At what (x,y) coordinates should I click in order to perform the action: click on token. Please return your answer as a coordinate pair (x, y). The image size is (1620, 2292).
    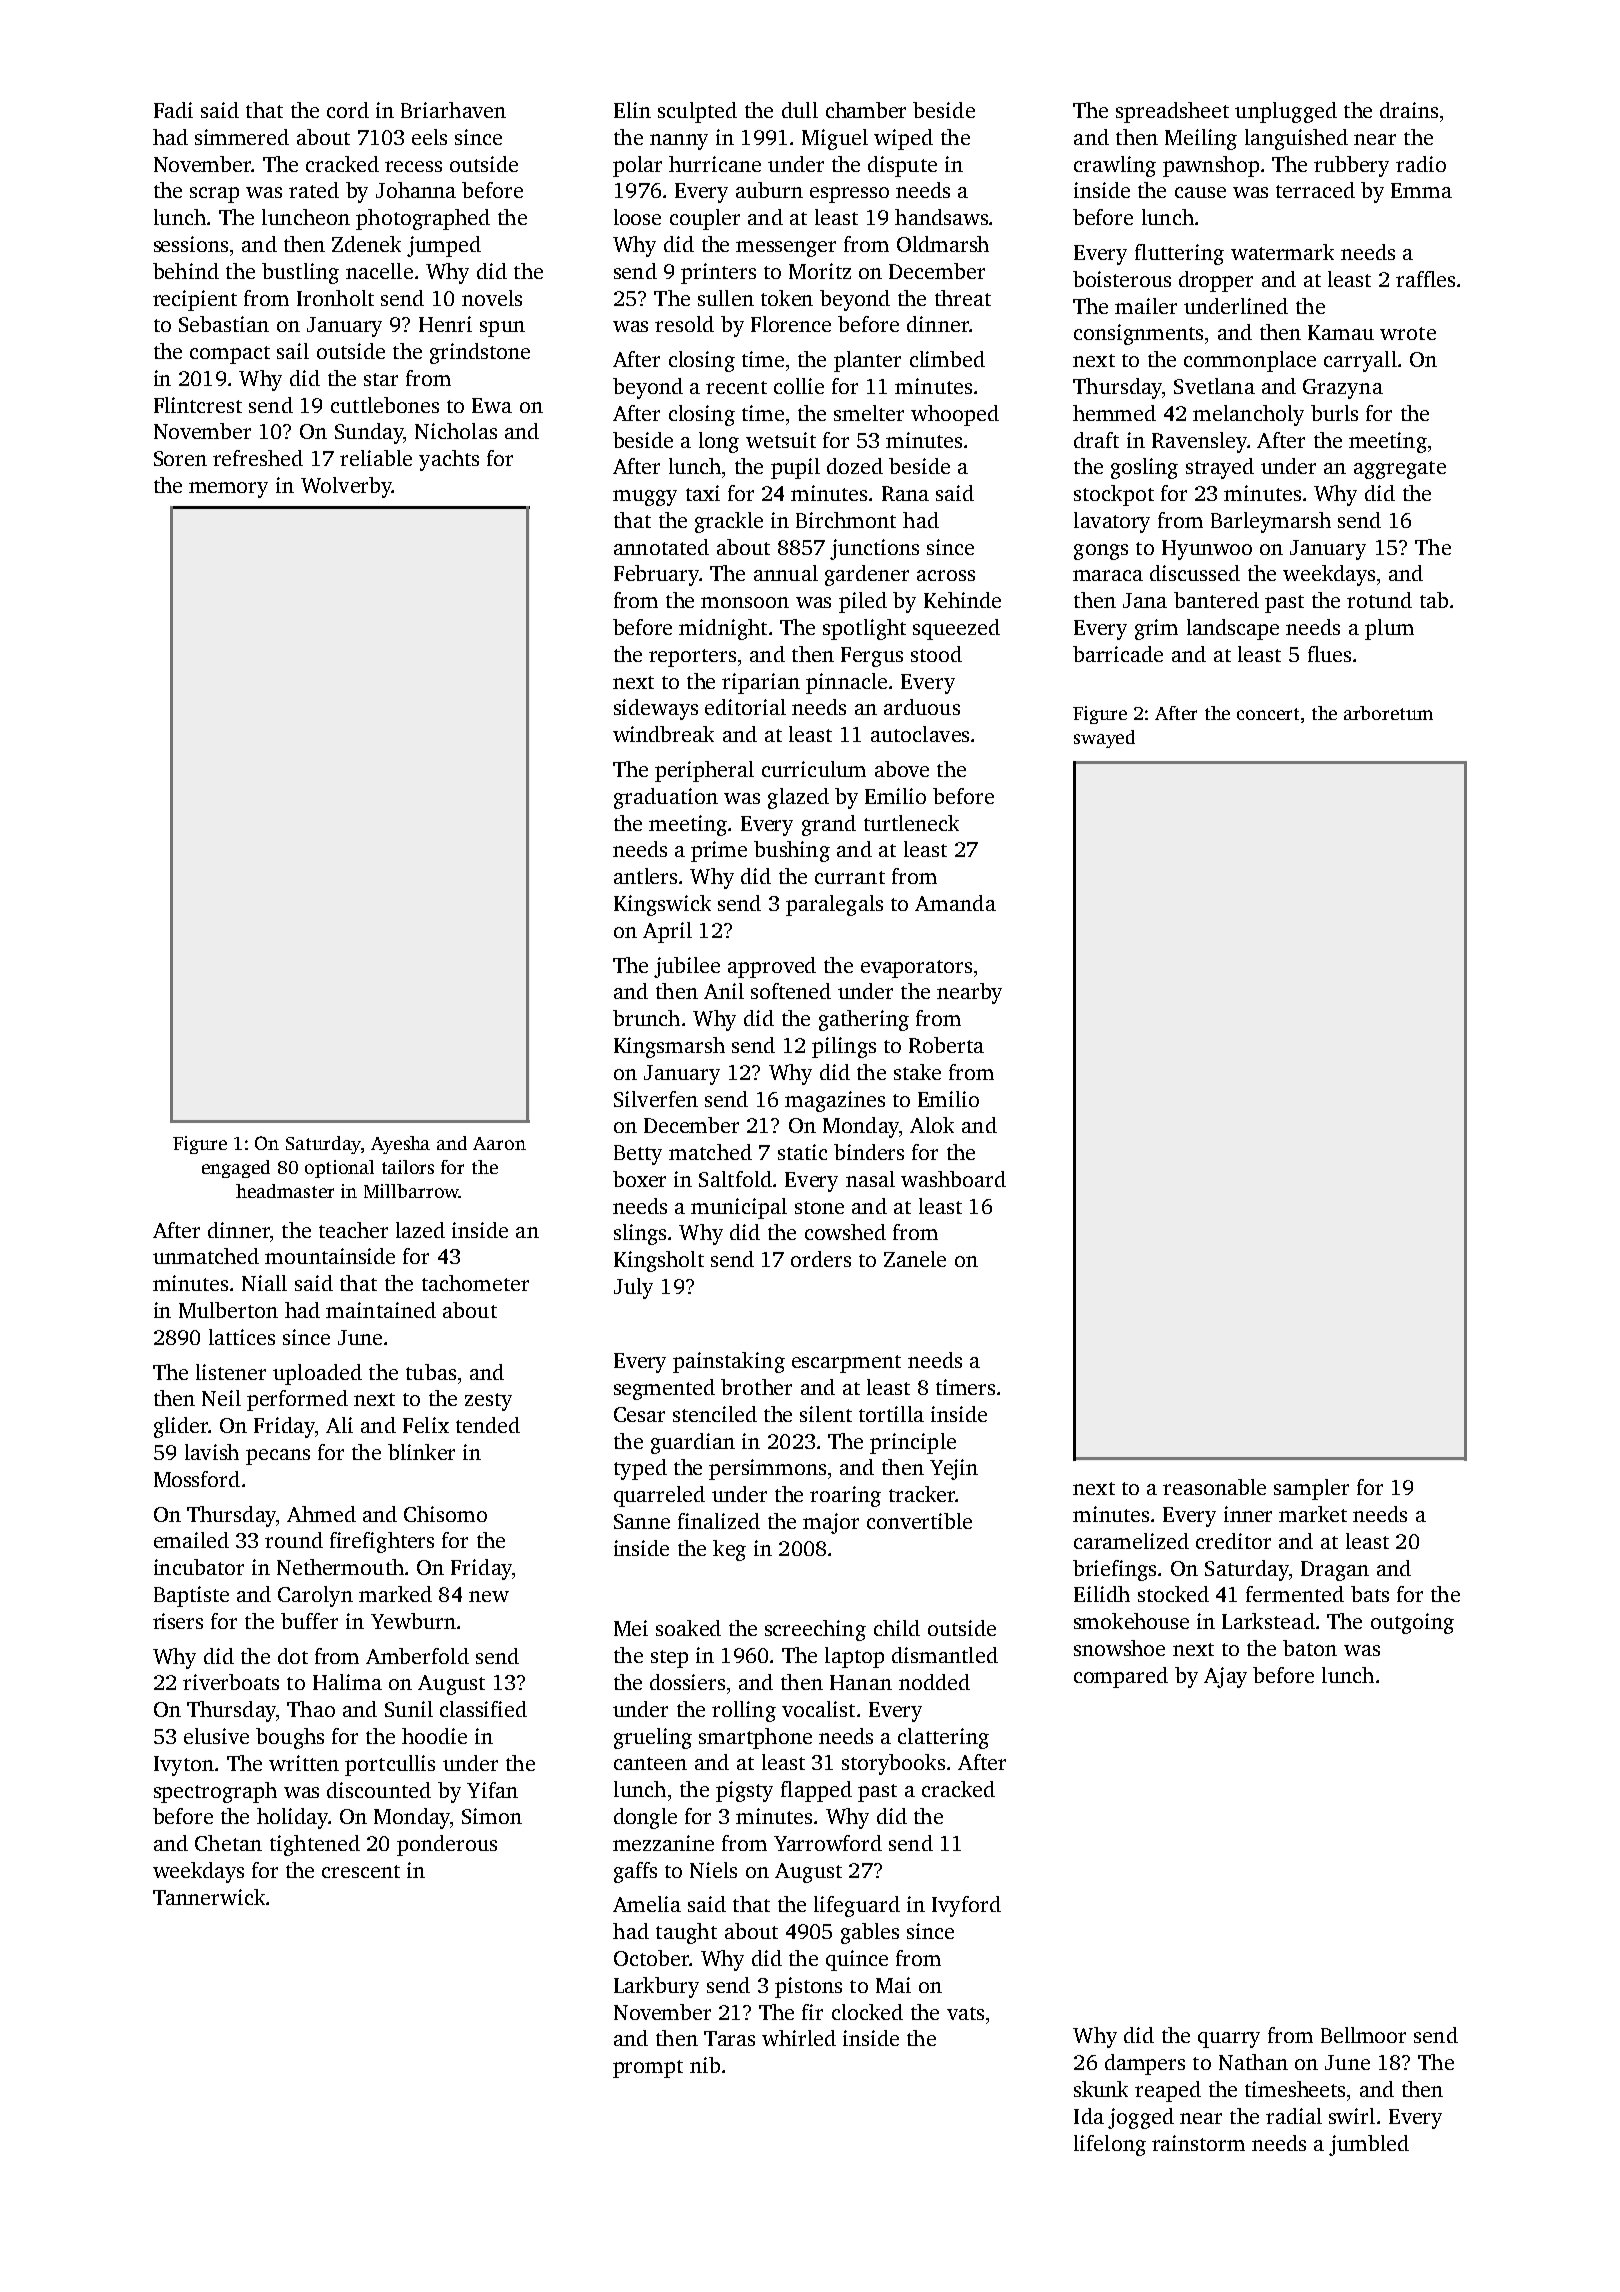
    Looking at the image, I should click on (787, 298).
